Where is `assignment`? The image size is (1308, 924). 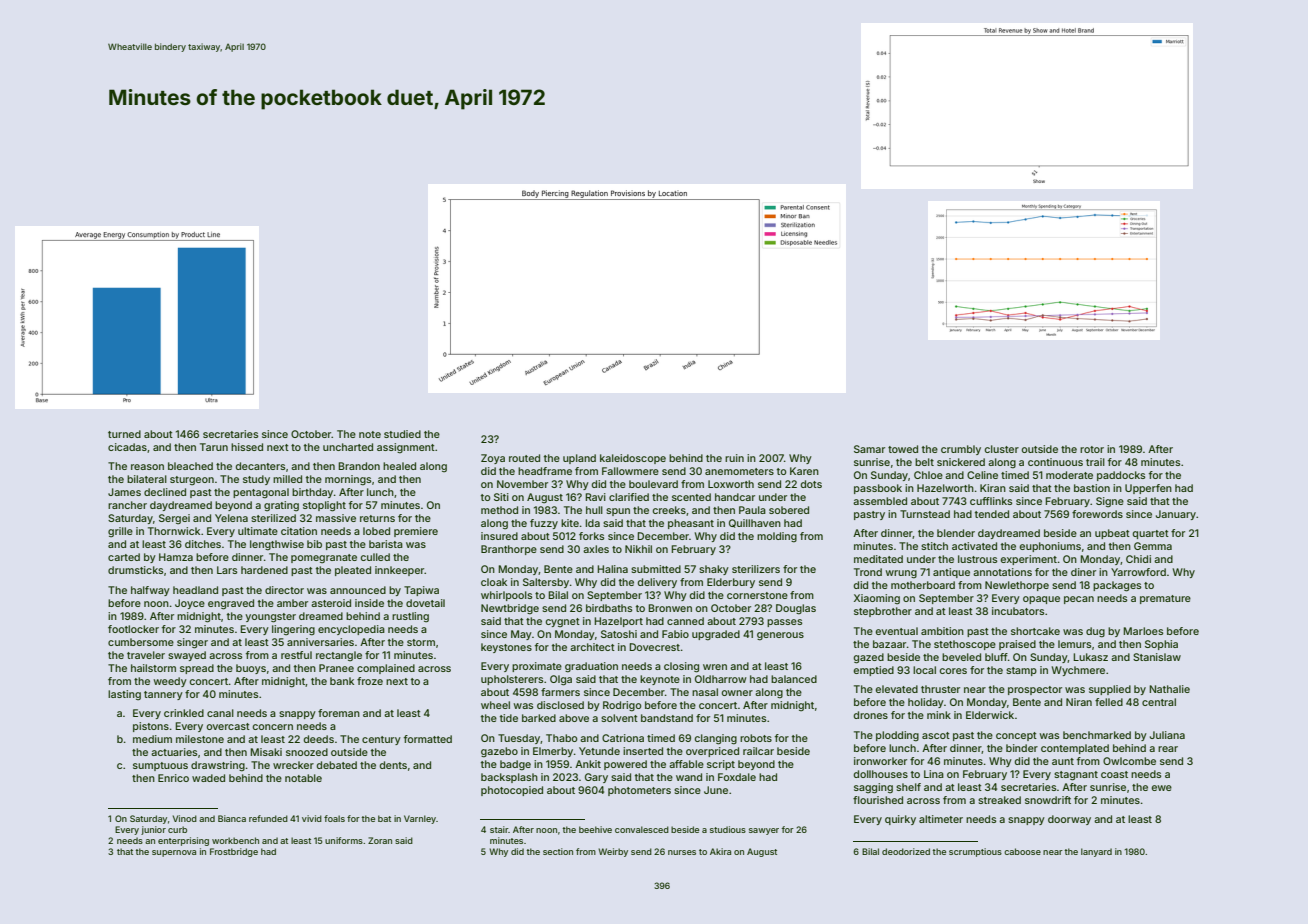
assignment is located at coordinates (406, 448).
